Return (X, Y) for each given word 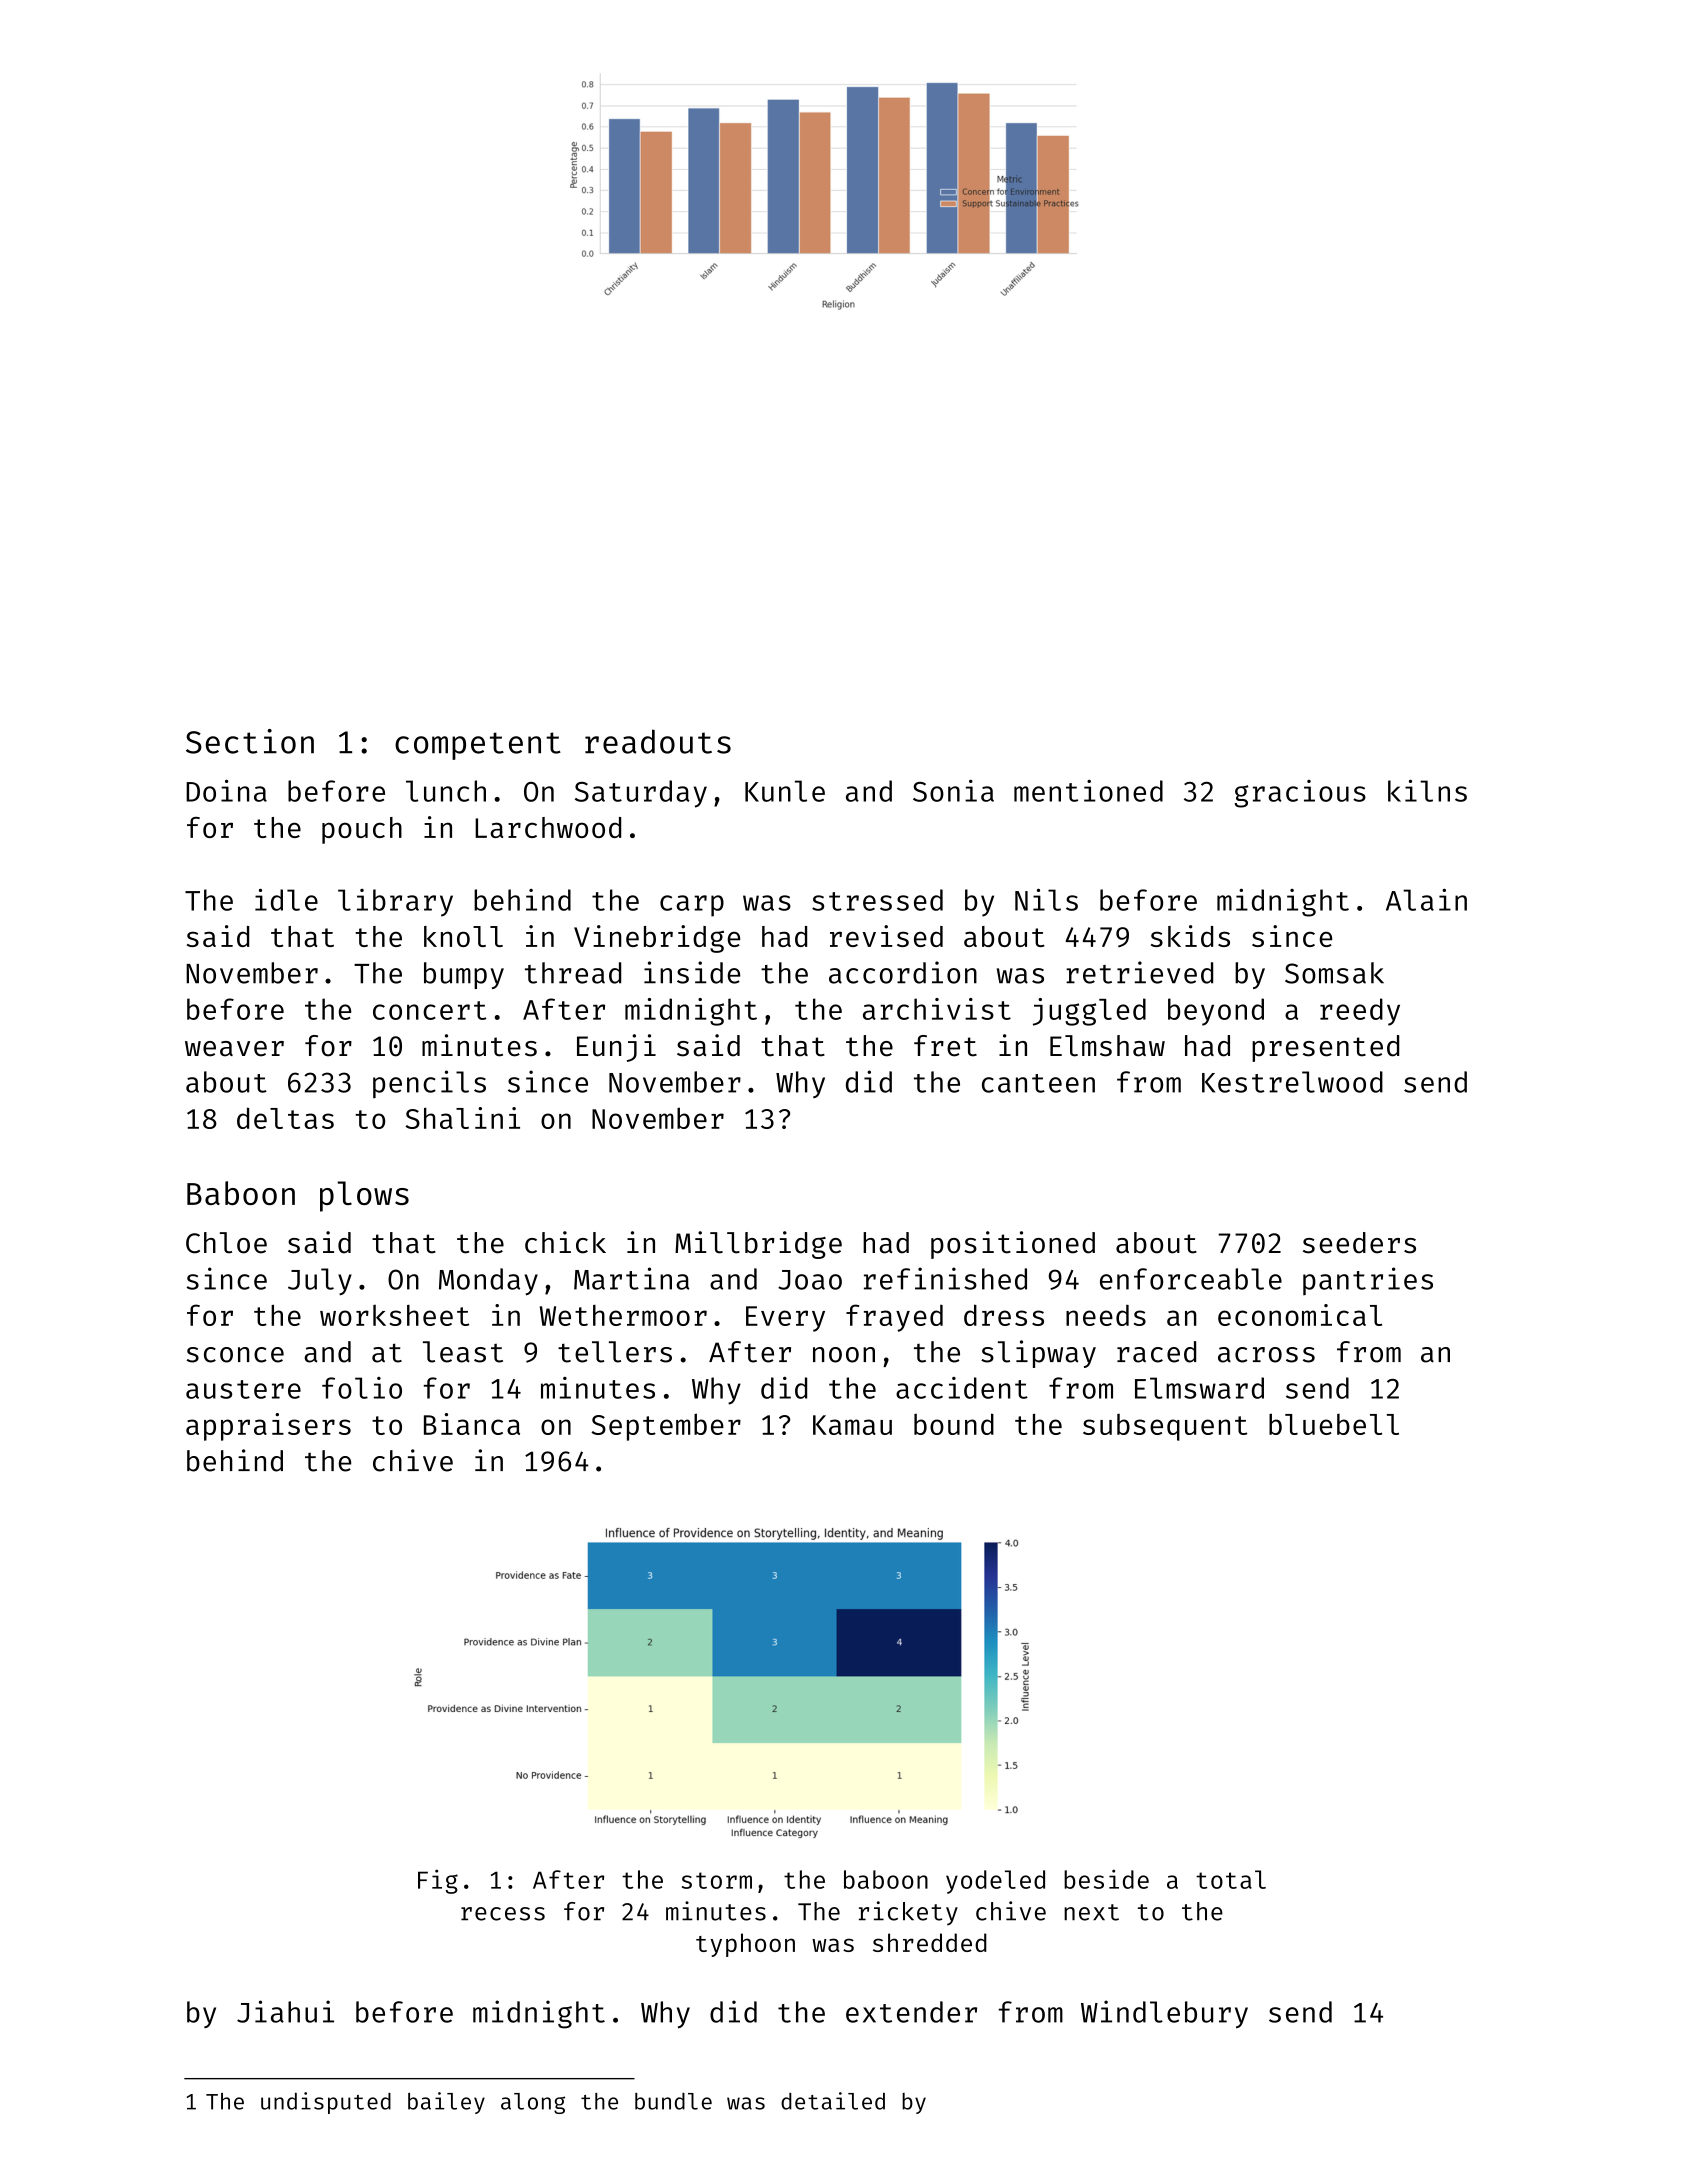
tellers (615, 1352)
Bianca (472, 1424)
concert (430, 1010)
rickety (908, 1913)
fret (945, 1046)
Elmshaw (1107, 1046)
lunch (446, 791)
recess (503, 1914)
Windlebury (1164, 2014)
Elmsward (1199, 1388)
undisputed (326, 2103)
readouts (658, 741)
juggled (1089, 1012)
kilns (1427, 791)
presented (1325, 1048)
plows (364, 1196)
